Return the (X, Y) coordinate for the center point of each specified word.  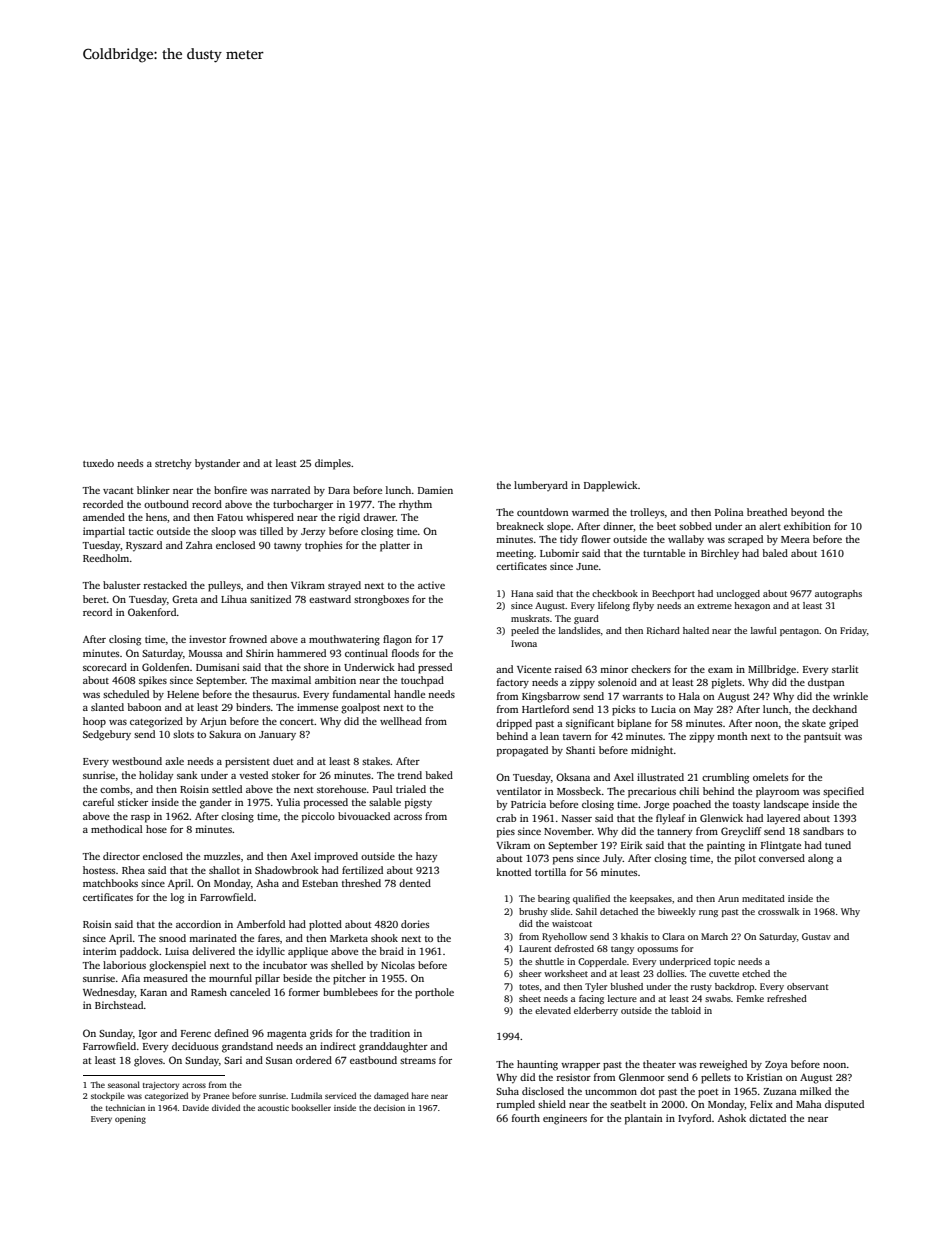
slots (183, 734)
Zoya (776, 1066)
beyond (807, 513)
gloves (148, 1061)
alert (770, 526)
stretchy (173, 464)
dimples (333, 464)
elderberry (596, 1011)
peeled (525, 631)
